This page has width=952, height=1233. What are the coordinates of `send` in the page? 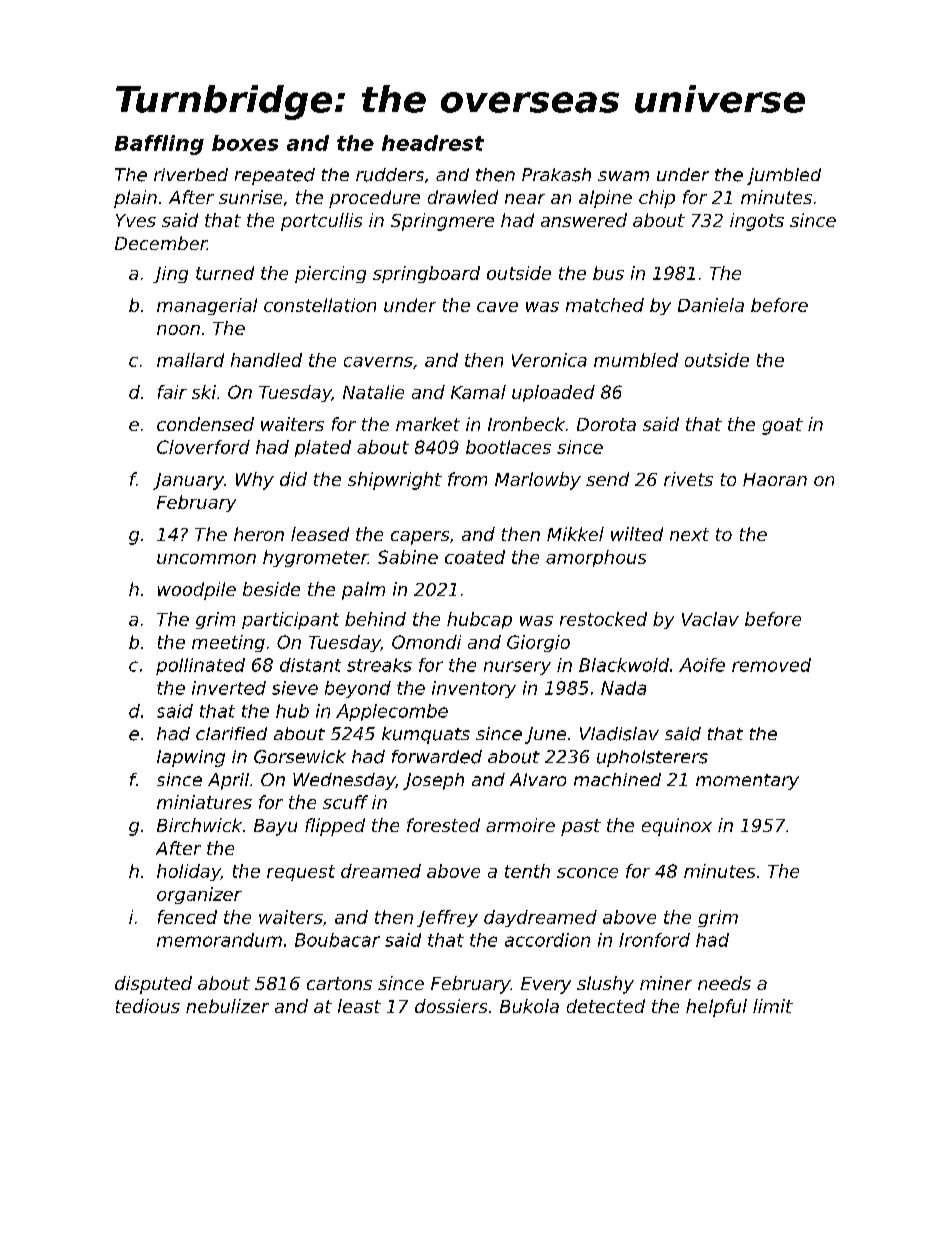 It's located at (607, 479).
